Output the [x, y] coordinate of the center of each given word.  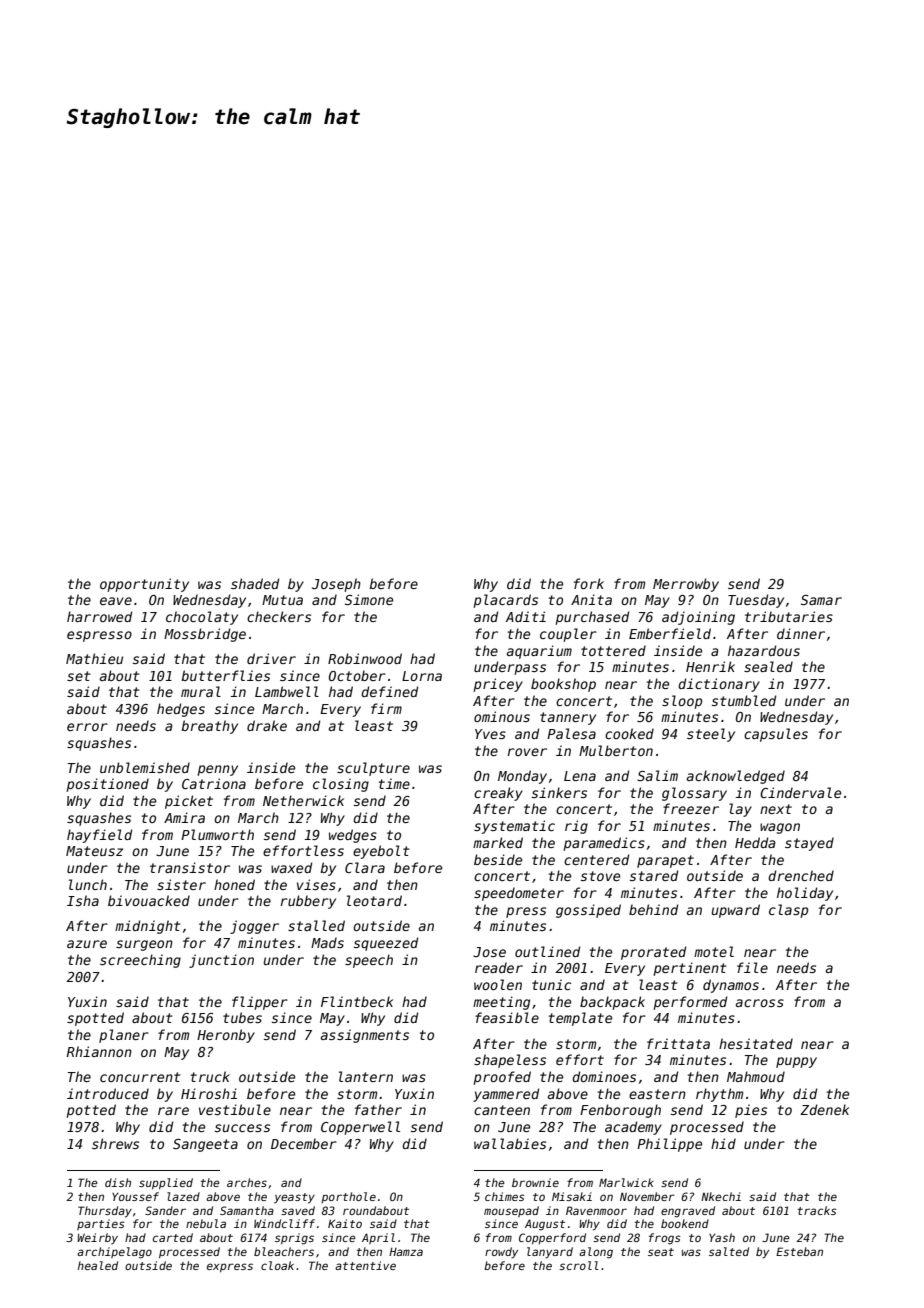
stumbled [744, 700]
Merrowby [686, 585]
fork [589, 583]
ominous [502, 716]
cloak [277, 1265]
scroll [579, 1265]
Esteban [799, 1251]
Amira [184, 817]
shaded [255, 583]
